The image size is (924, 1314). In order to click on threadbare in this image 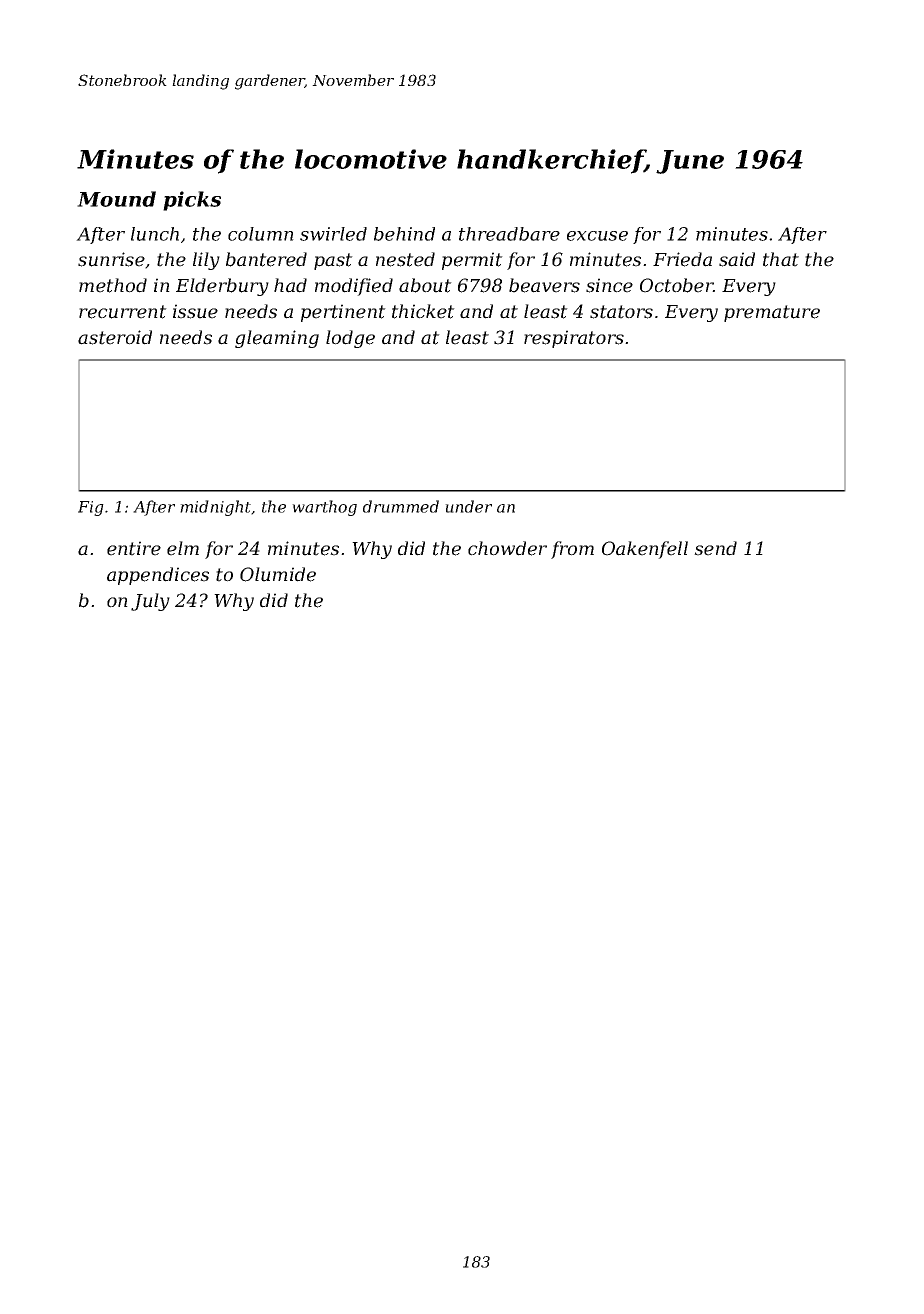, I will do `click(509, 234)`.
